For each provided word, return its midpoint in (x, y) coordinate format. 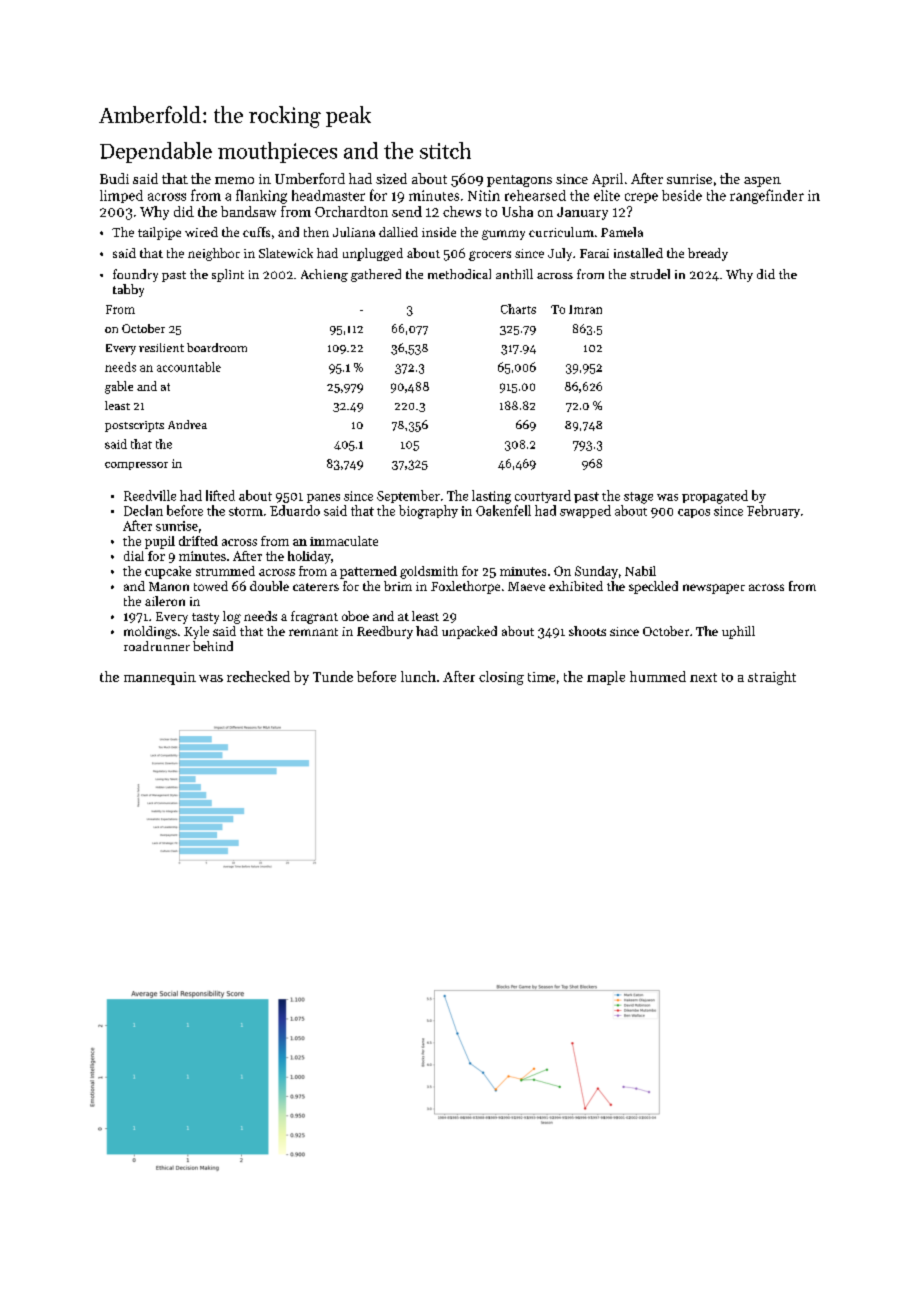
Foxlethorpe (465, 587)
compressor (136, 466)
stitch (445, 150)
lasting (491, 497)
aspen (762, 182)
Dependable (156, 152)
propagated (715, 497)
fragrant (314, 617)
